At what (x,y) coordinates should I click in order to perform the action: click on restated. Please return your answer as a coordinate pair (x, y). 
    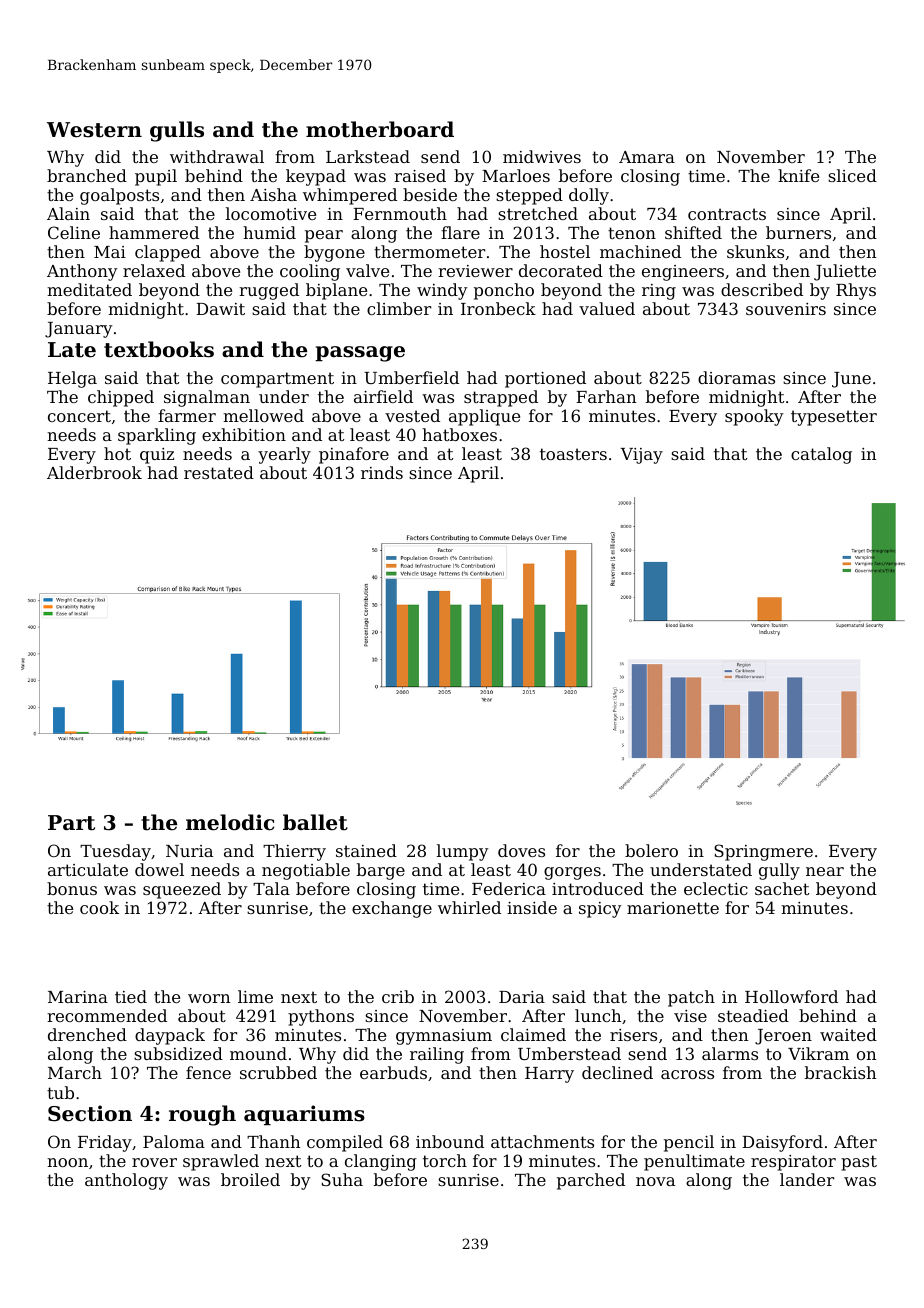
    Looking at the image, I should click on (219, 472).
